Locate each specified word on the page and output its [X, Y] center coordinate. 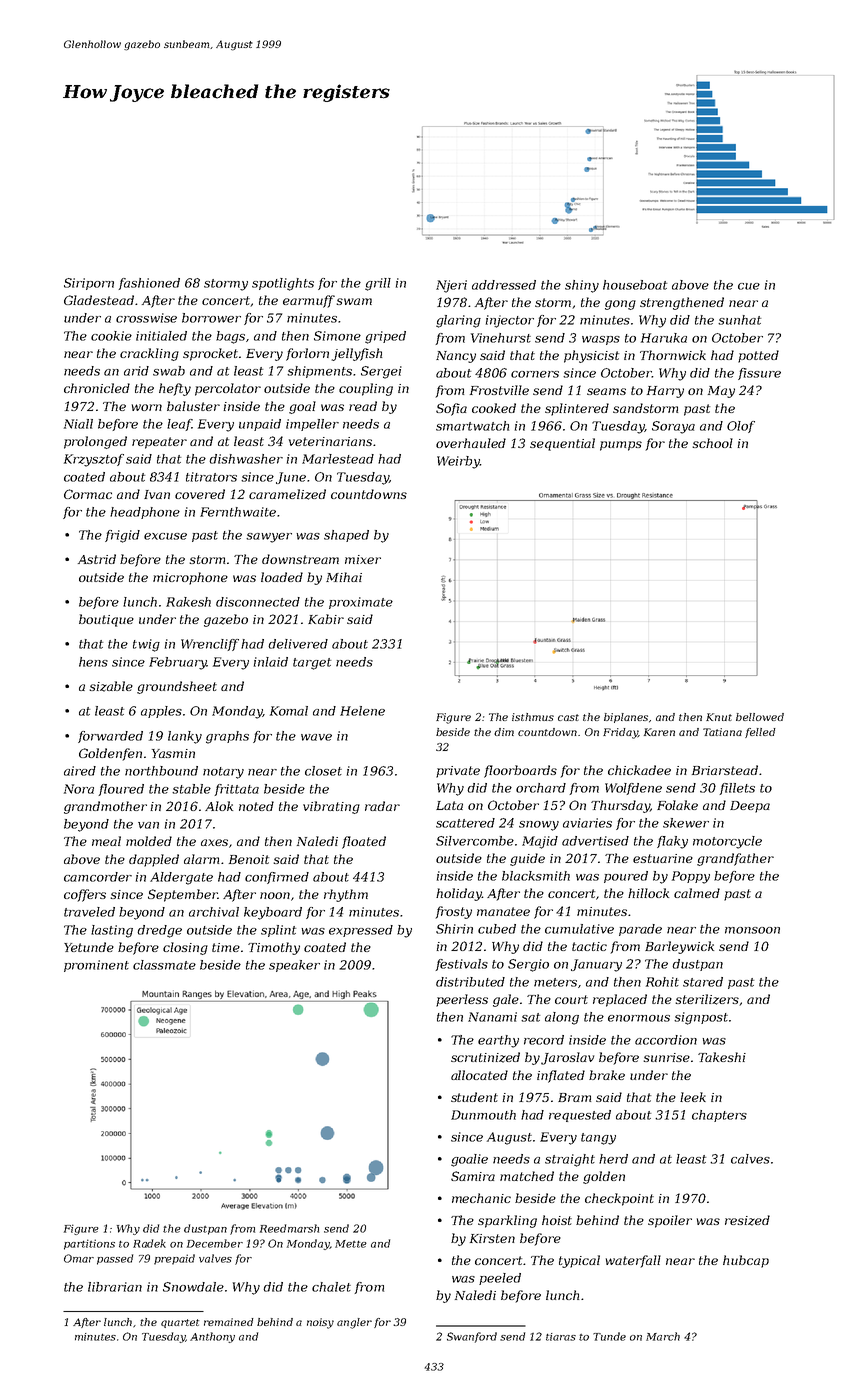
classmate [164, 965]
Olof [741, 427]
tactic [589, 946]
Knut [719, 717]
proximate [361, 603]
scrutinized [485, 1057]
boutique [106, 620]
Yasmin [173, 753]
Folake [677, 805]
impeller [312, 425]
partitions [89, 1244]
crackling [149, 354]
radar [382, 806]
